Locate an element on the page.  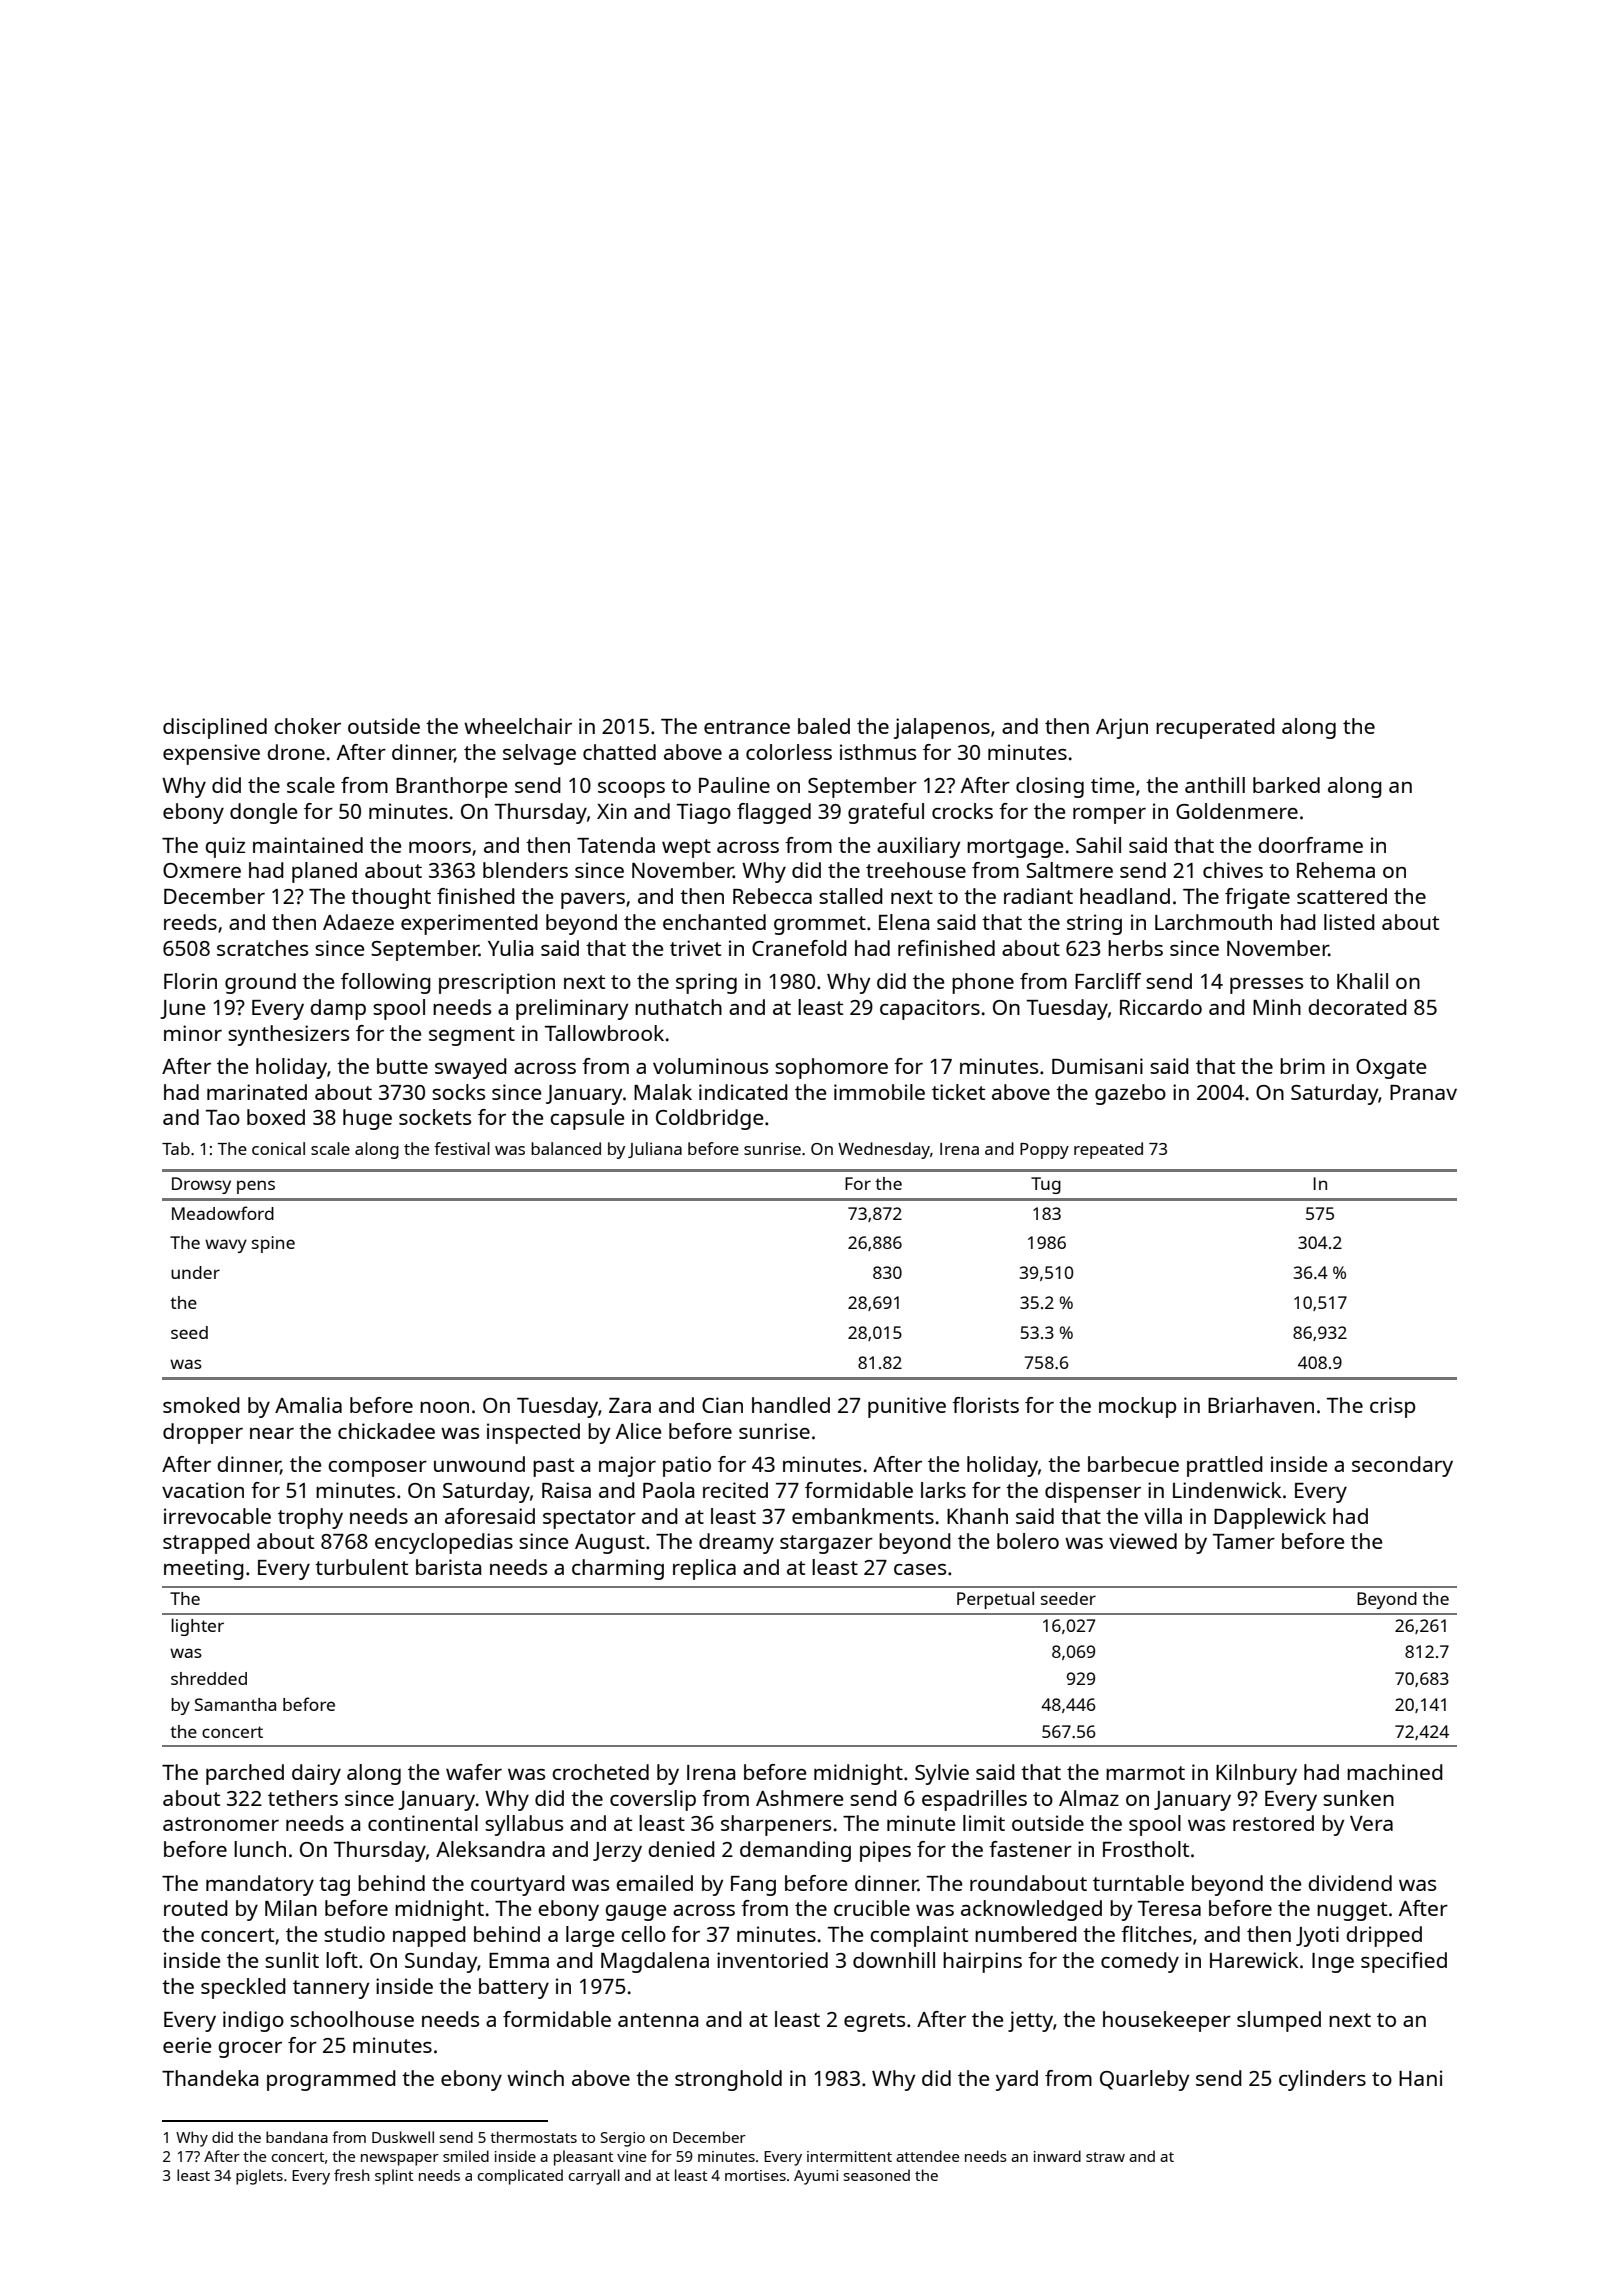
Larchmouth is located at coordinates (1213, 922).
